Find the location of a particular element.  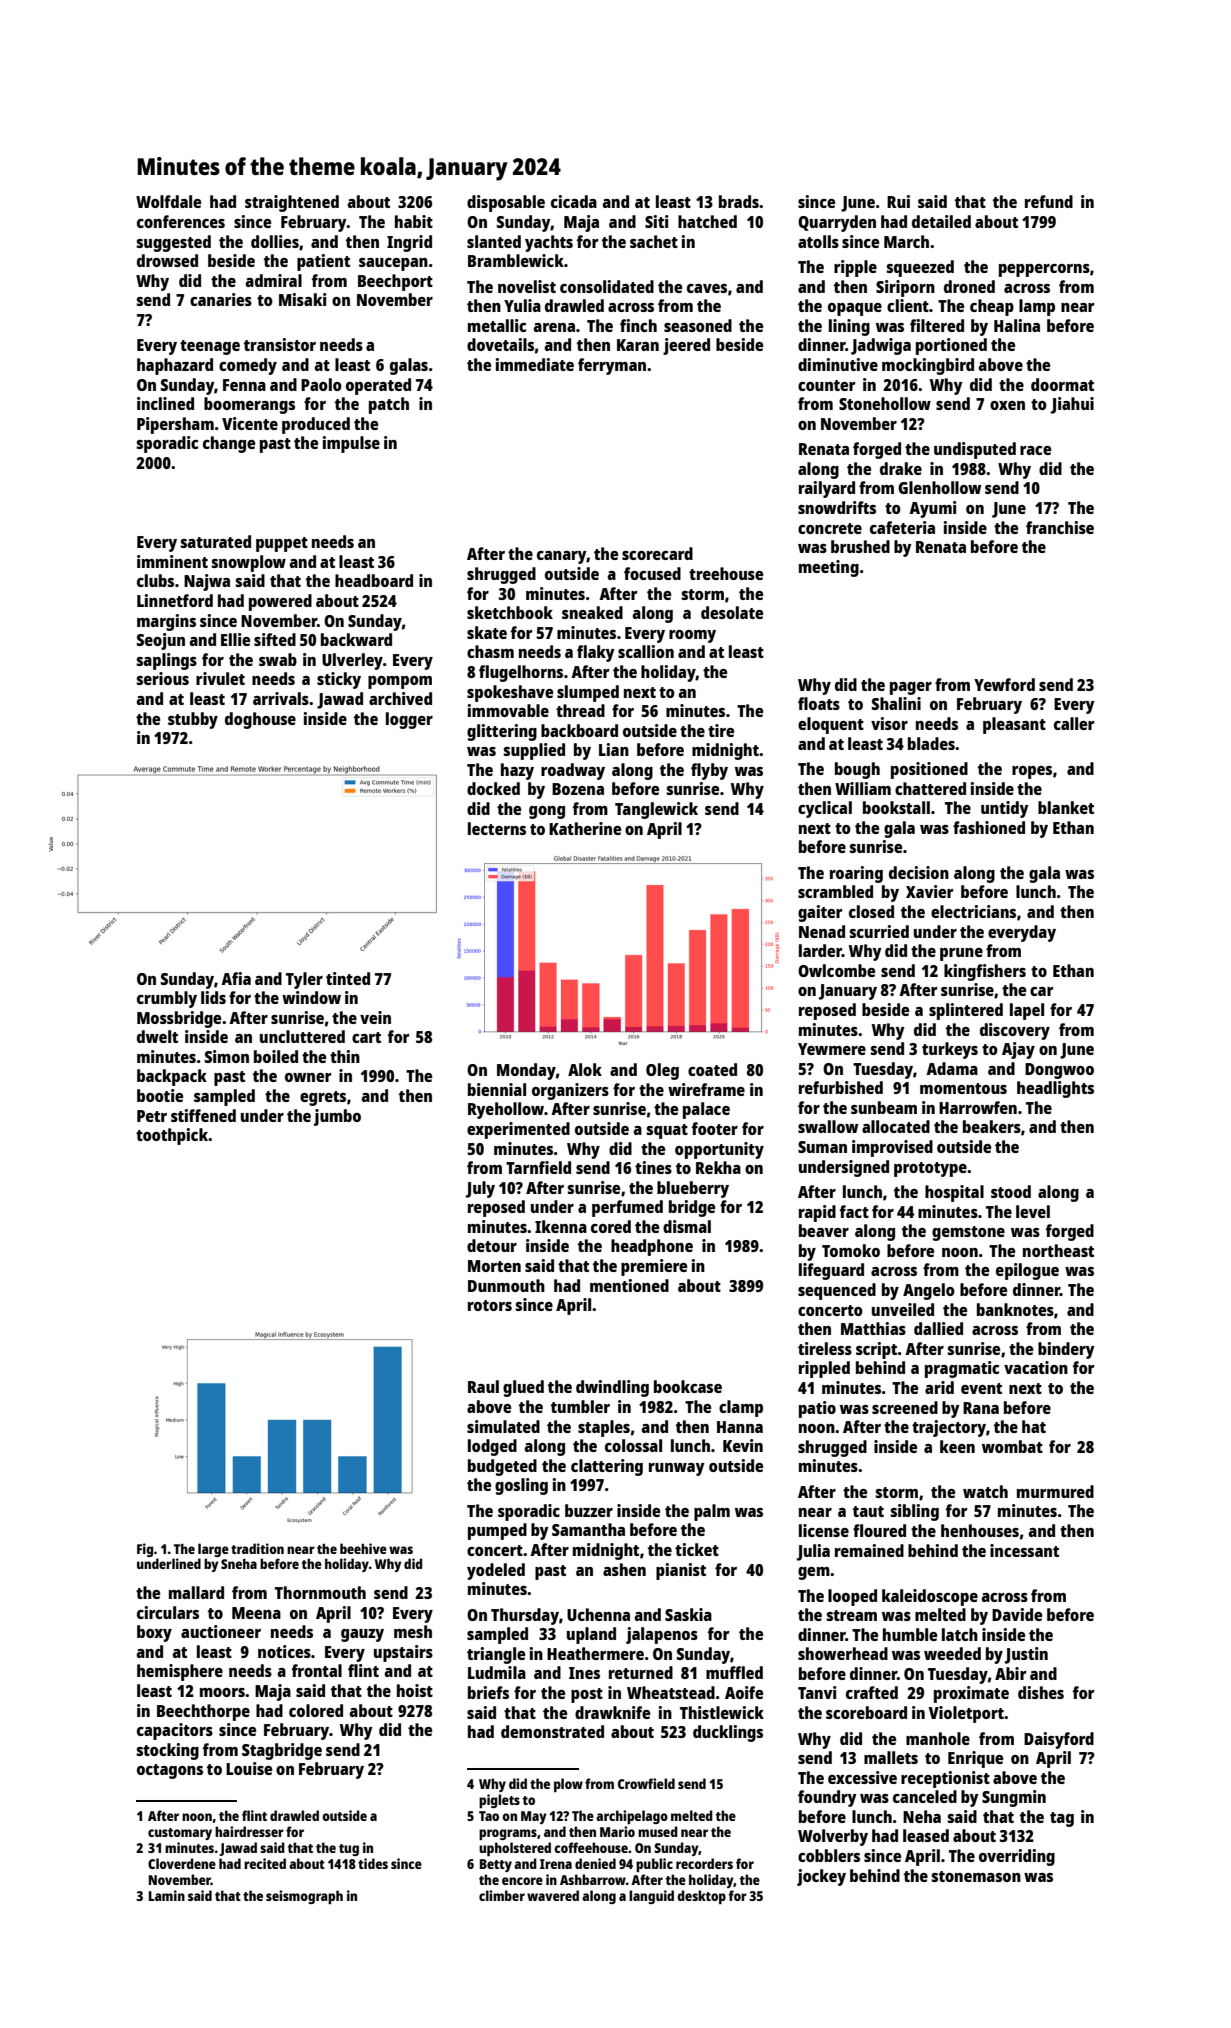

blades is located at coordinates (931, 743).
